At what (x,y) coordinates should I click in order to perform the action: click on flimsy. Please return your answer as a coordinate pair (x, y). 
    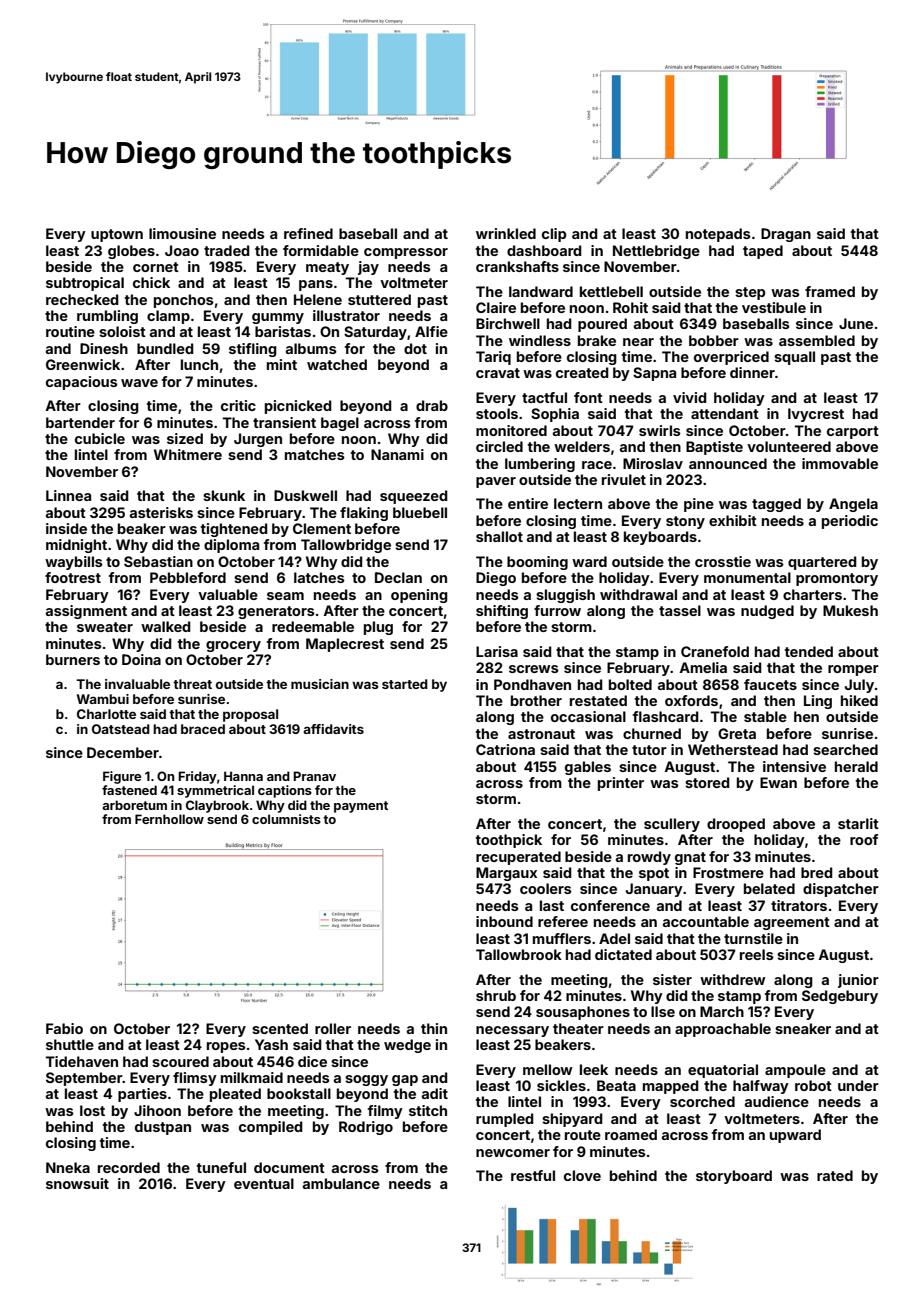
    Looking at the image, I should click on (195, 1079).
